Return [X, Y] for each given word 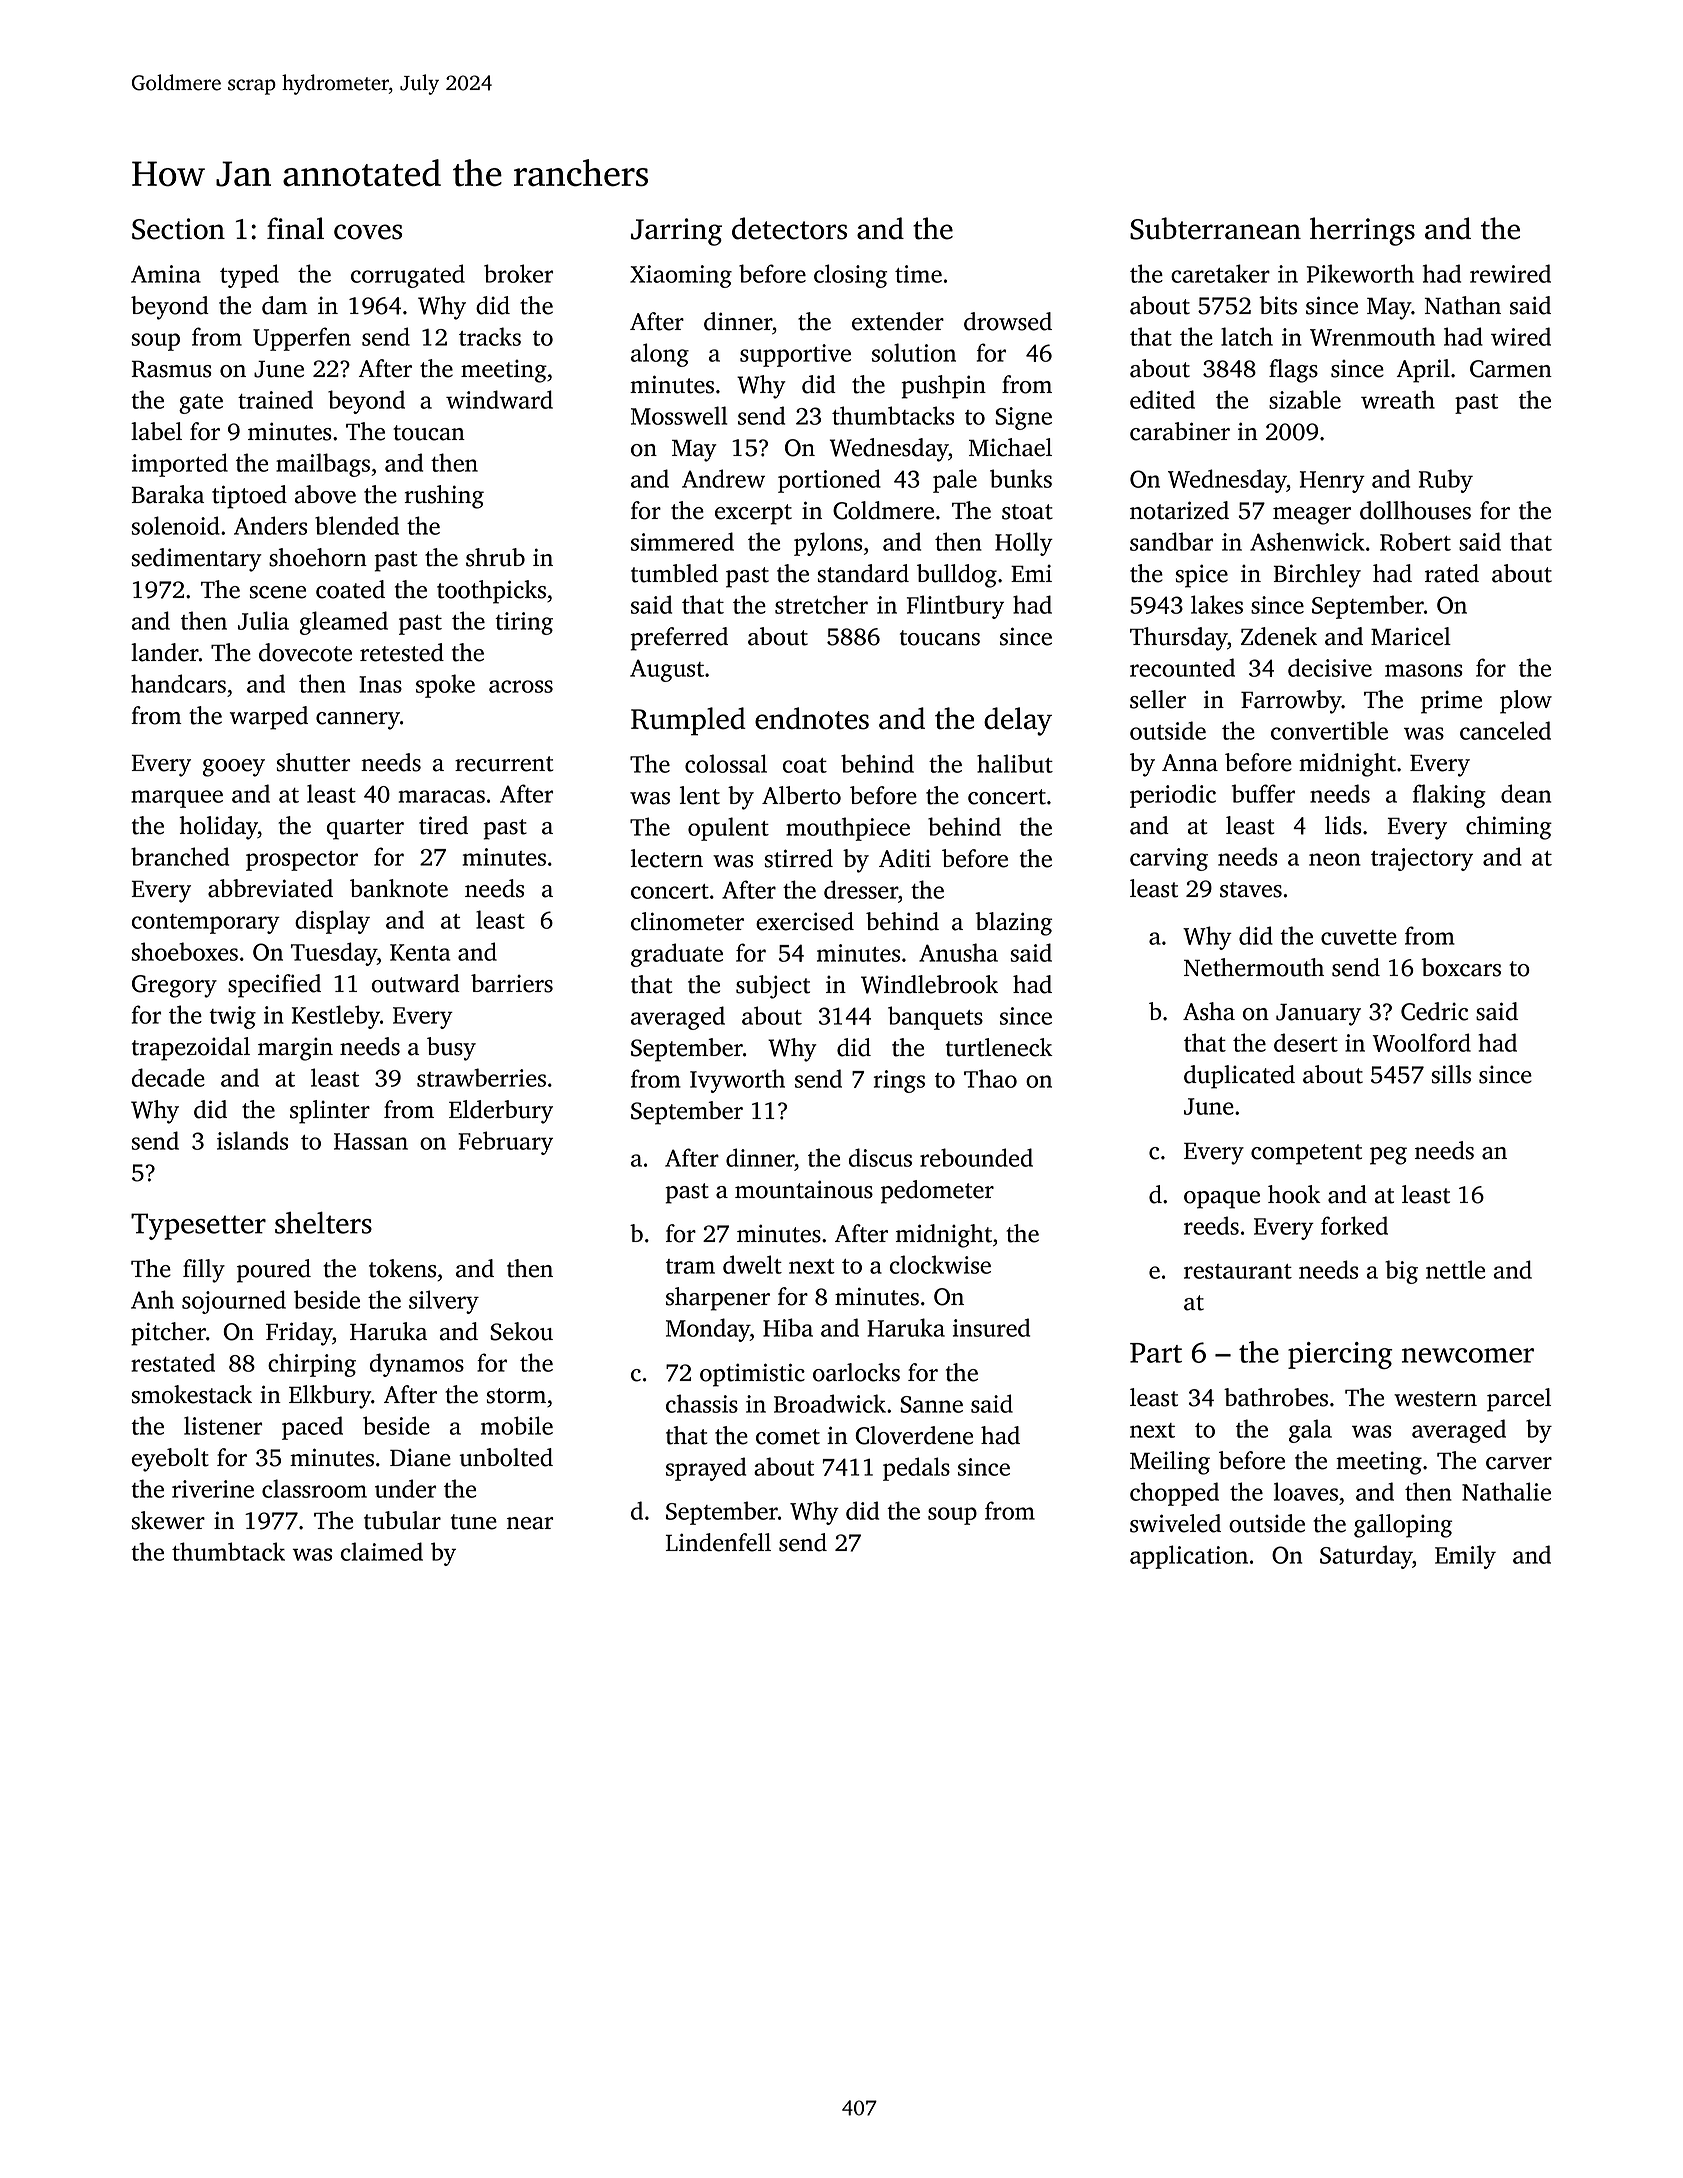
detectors [789, 228]
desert [1306, 1042]
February [505, 1143]
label [156, 431]
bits [1278, 305]
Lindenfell [718, 1542]
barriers [512, 983]
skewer [168, 1520]
